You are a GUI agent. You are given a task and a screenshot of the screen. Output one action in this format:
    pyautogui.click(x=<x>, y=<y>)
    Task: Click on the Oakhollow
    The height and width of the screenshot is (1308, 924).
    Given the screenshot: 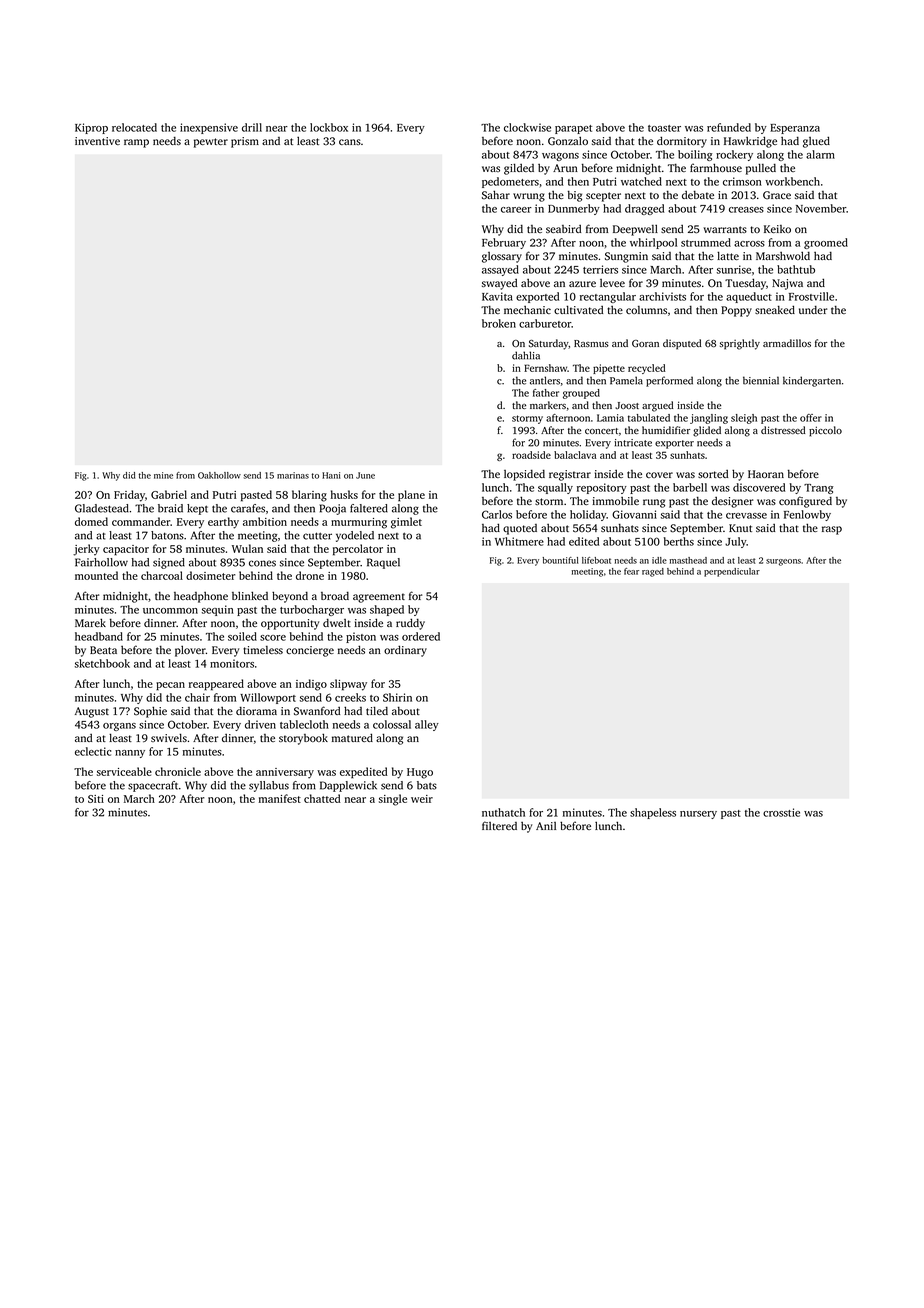 What is the action you would take?
    pyautogui.click(x=219, y=475)
